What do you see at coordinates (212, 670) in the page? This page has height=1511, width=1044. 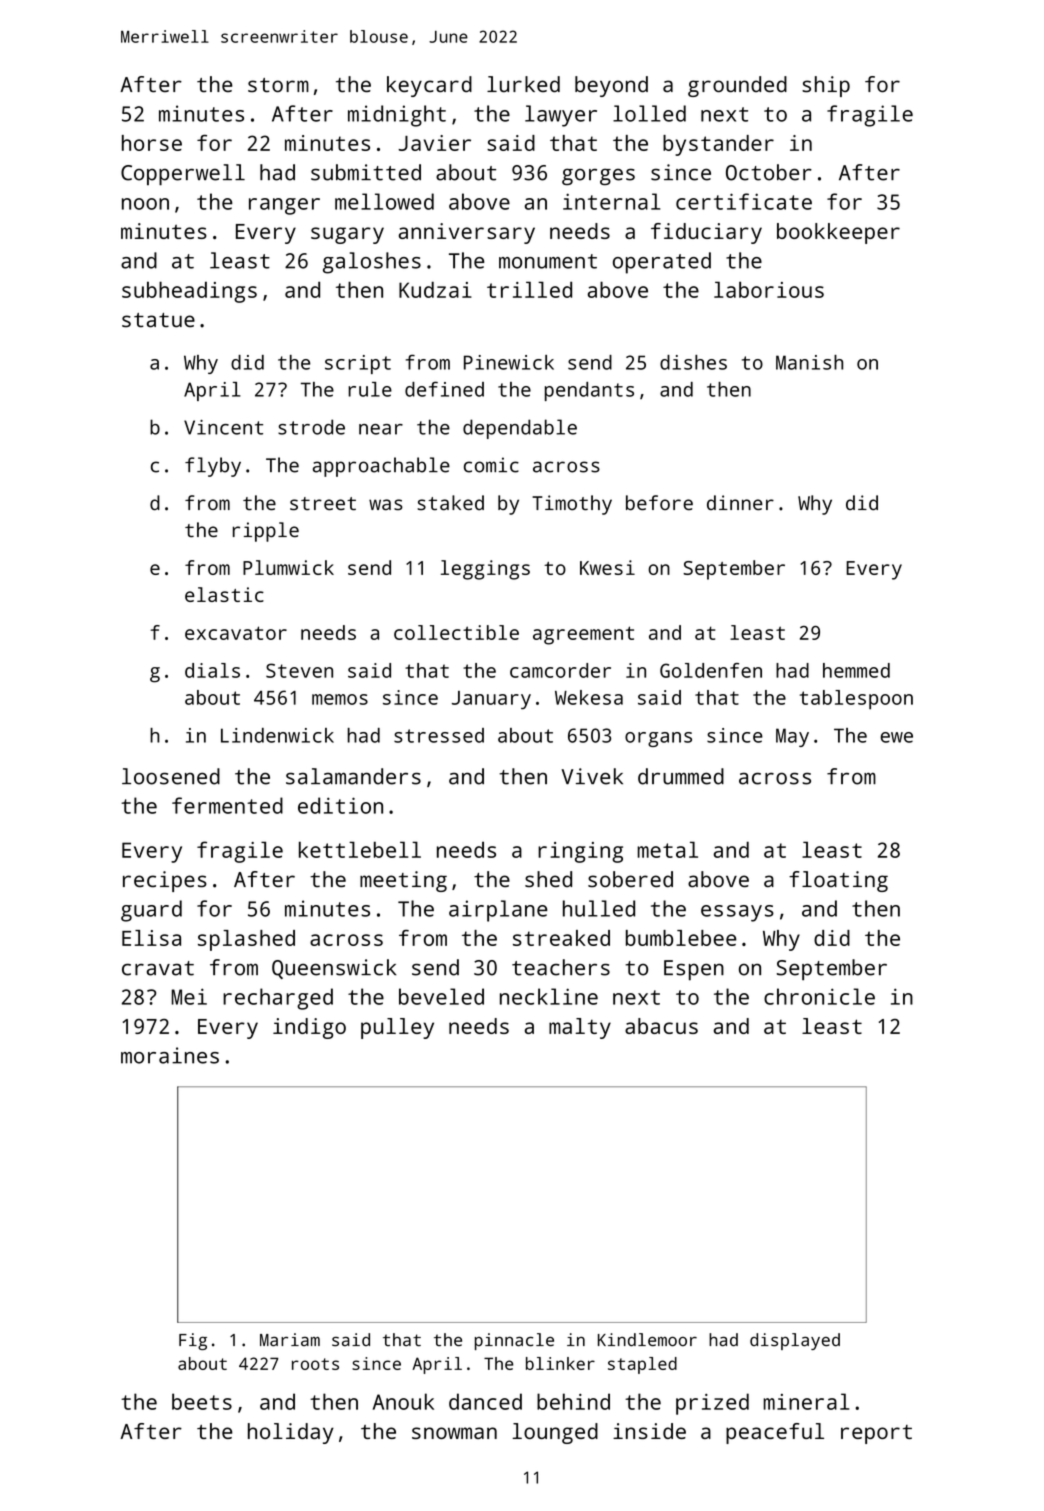 I see `dials` at bounding box center [212, 670].
